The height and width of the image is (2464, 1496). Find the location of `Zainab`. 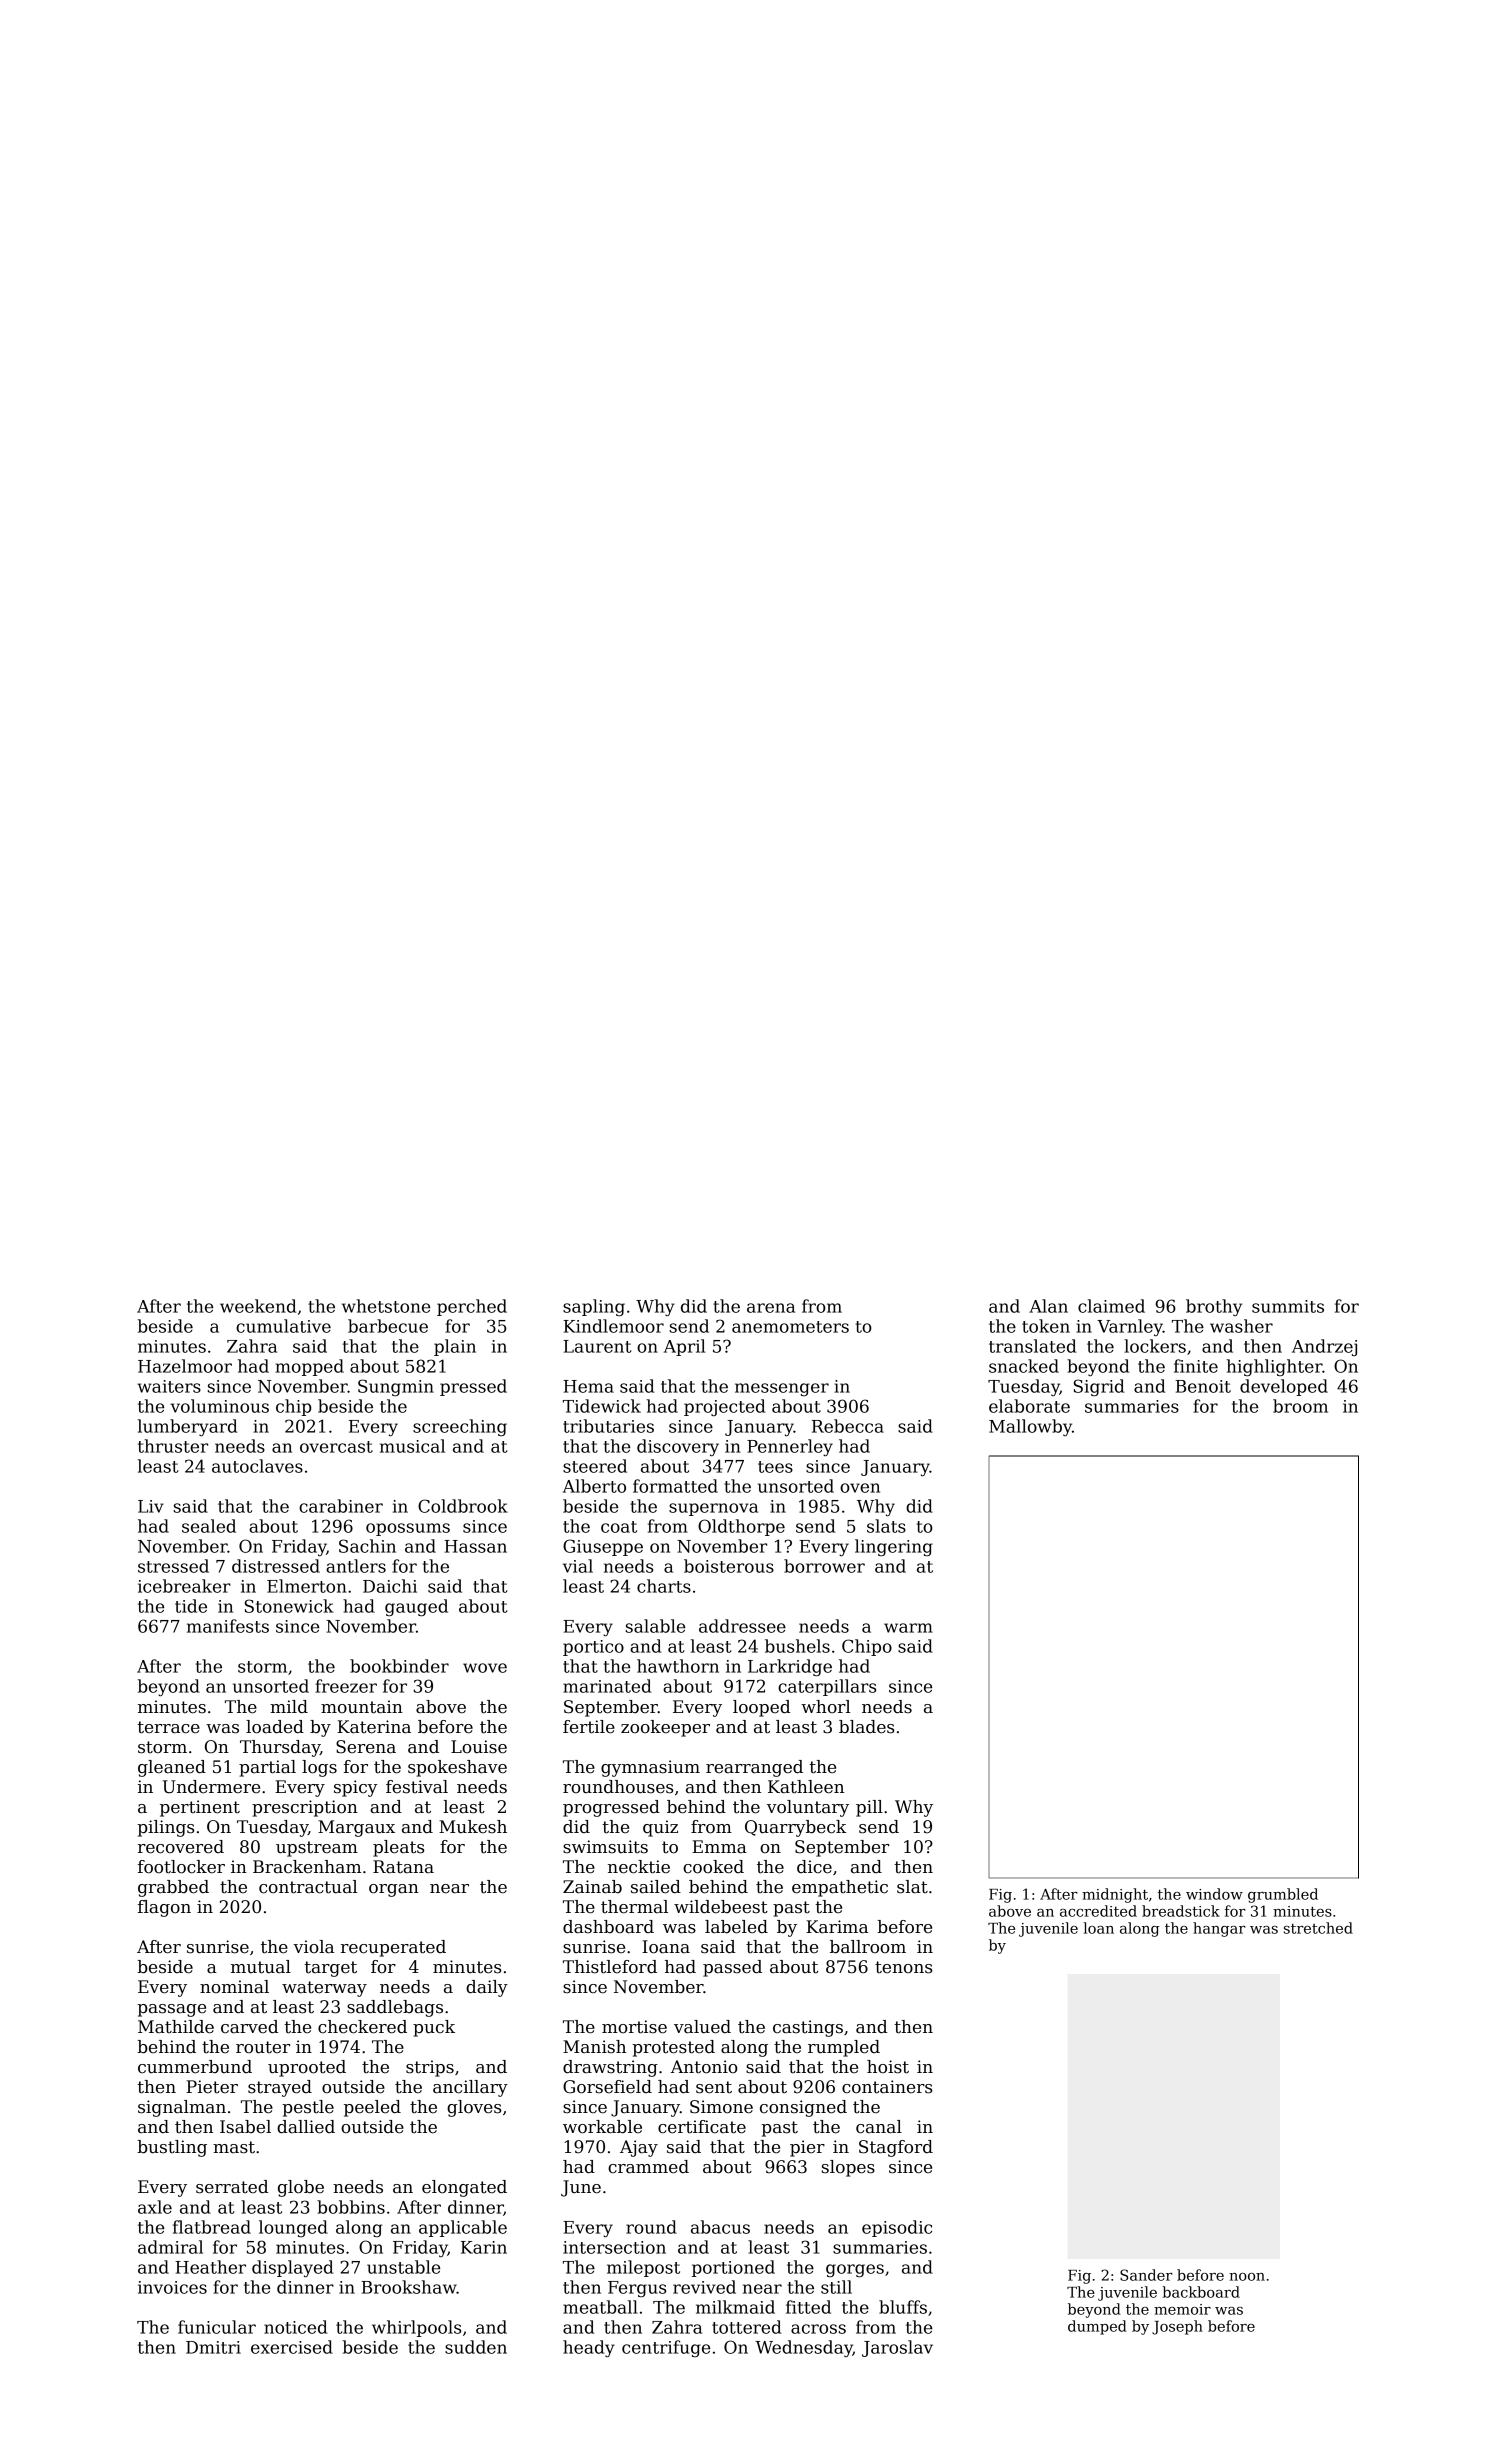

Zainab is located at coordinates (592, 1887).
